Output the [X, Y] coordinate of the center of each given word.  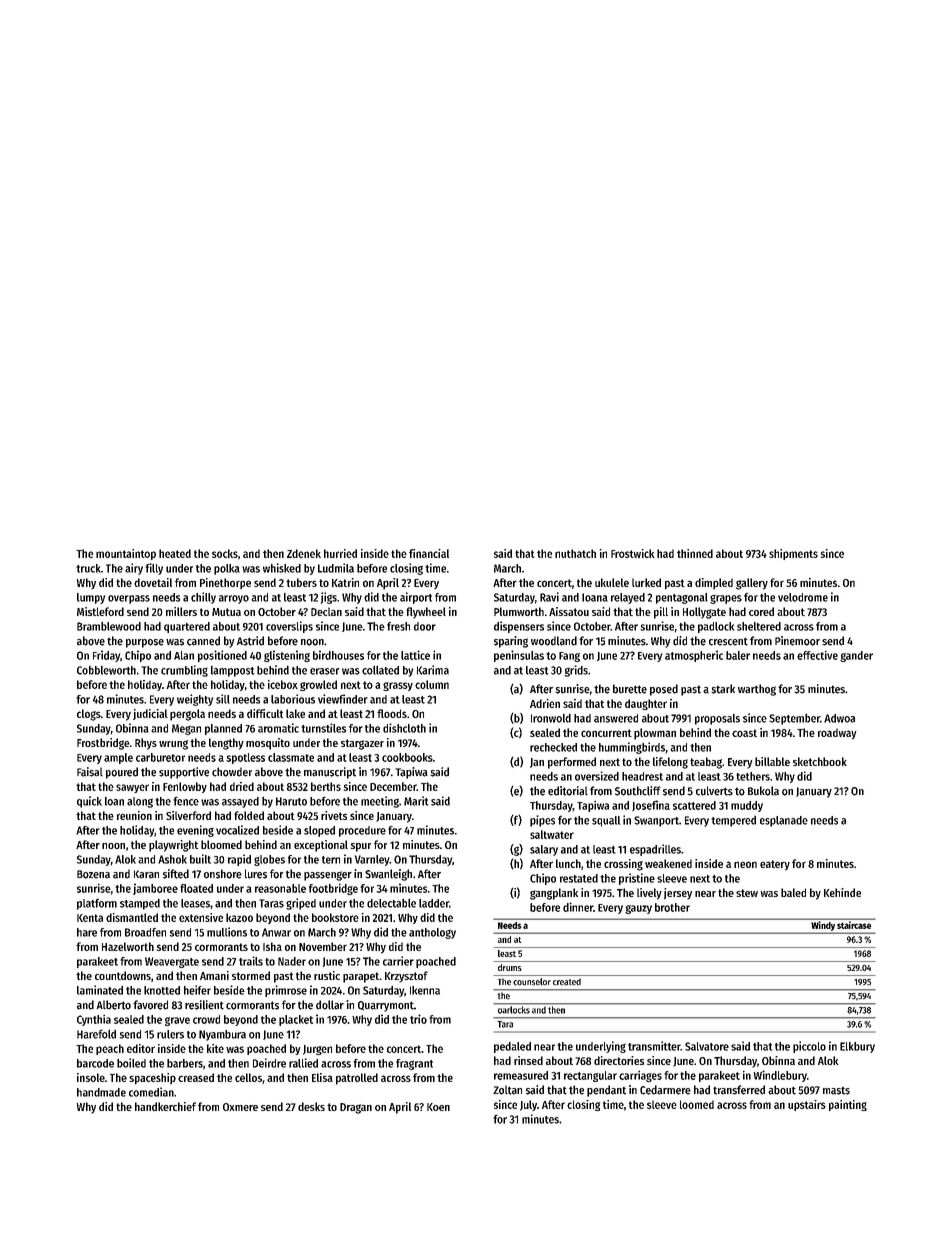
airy [134, 569]
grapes [726, 599]
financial [429, 553]
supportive [184, 773]
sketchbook [820, 761]
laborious [293, 699]
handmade [101, 1092]
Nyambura [222, 1035]
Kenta [90, 918]
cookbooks [407, 757]
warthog [757, 690]
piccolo [809, 1047]
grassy [398, 686]
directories [619, 1060]
